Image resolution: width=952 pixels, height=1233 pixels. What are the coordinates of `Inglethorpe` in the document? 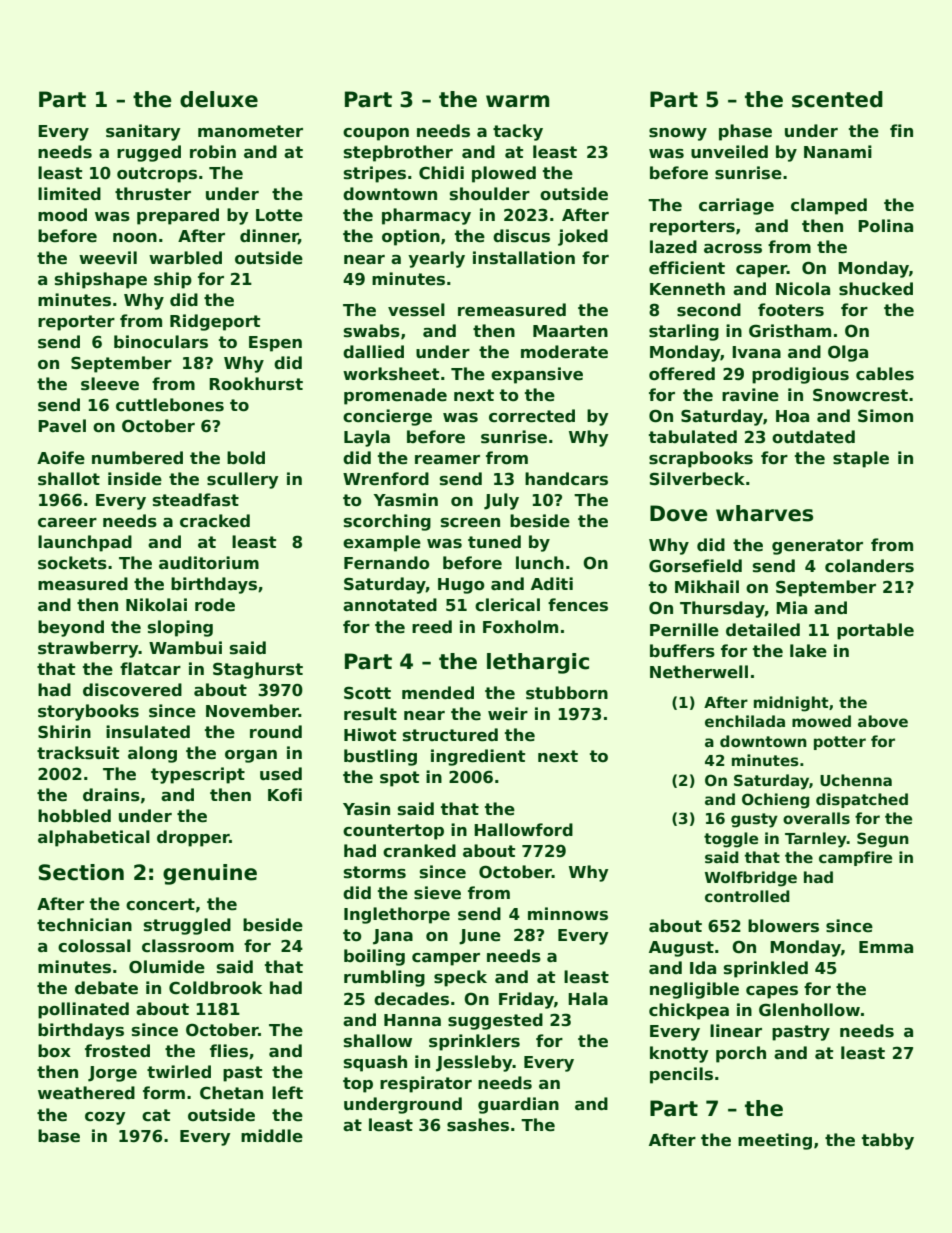 It's located at (397, 915).
